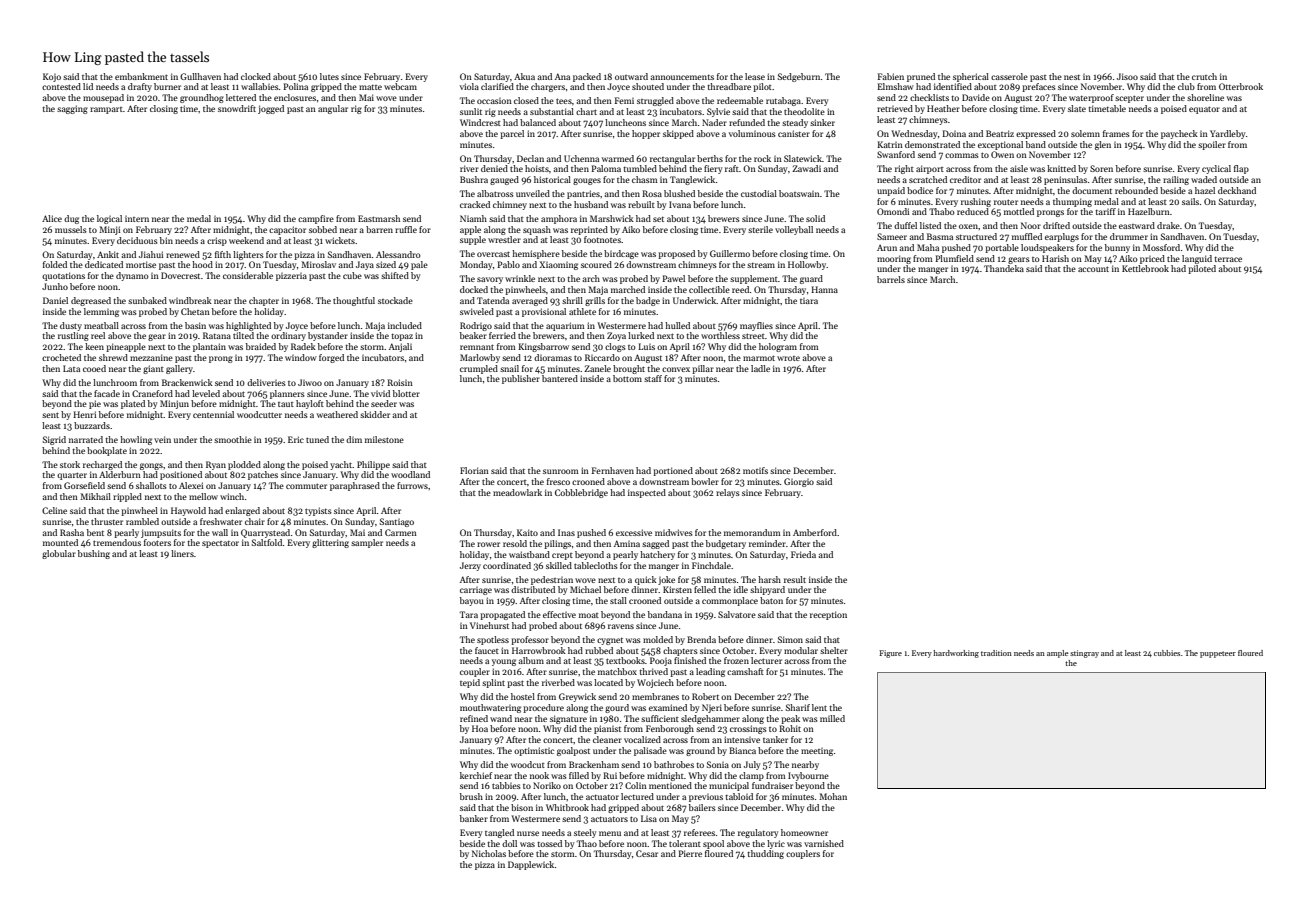  Describe the element at coordinates (710, 672) in the image. I see `leading` at that location.
